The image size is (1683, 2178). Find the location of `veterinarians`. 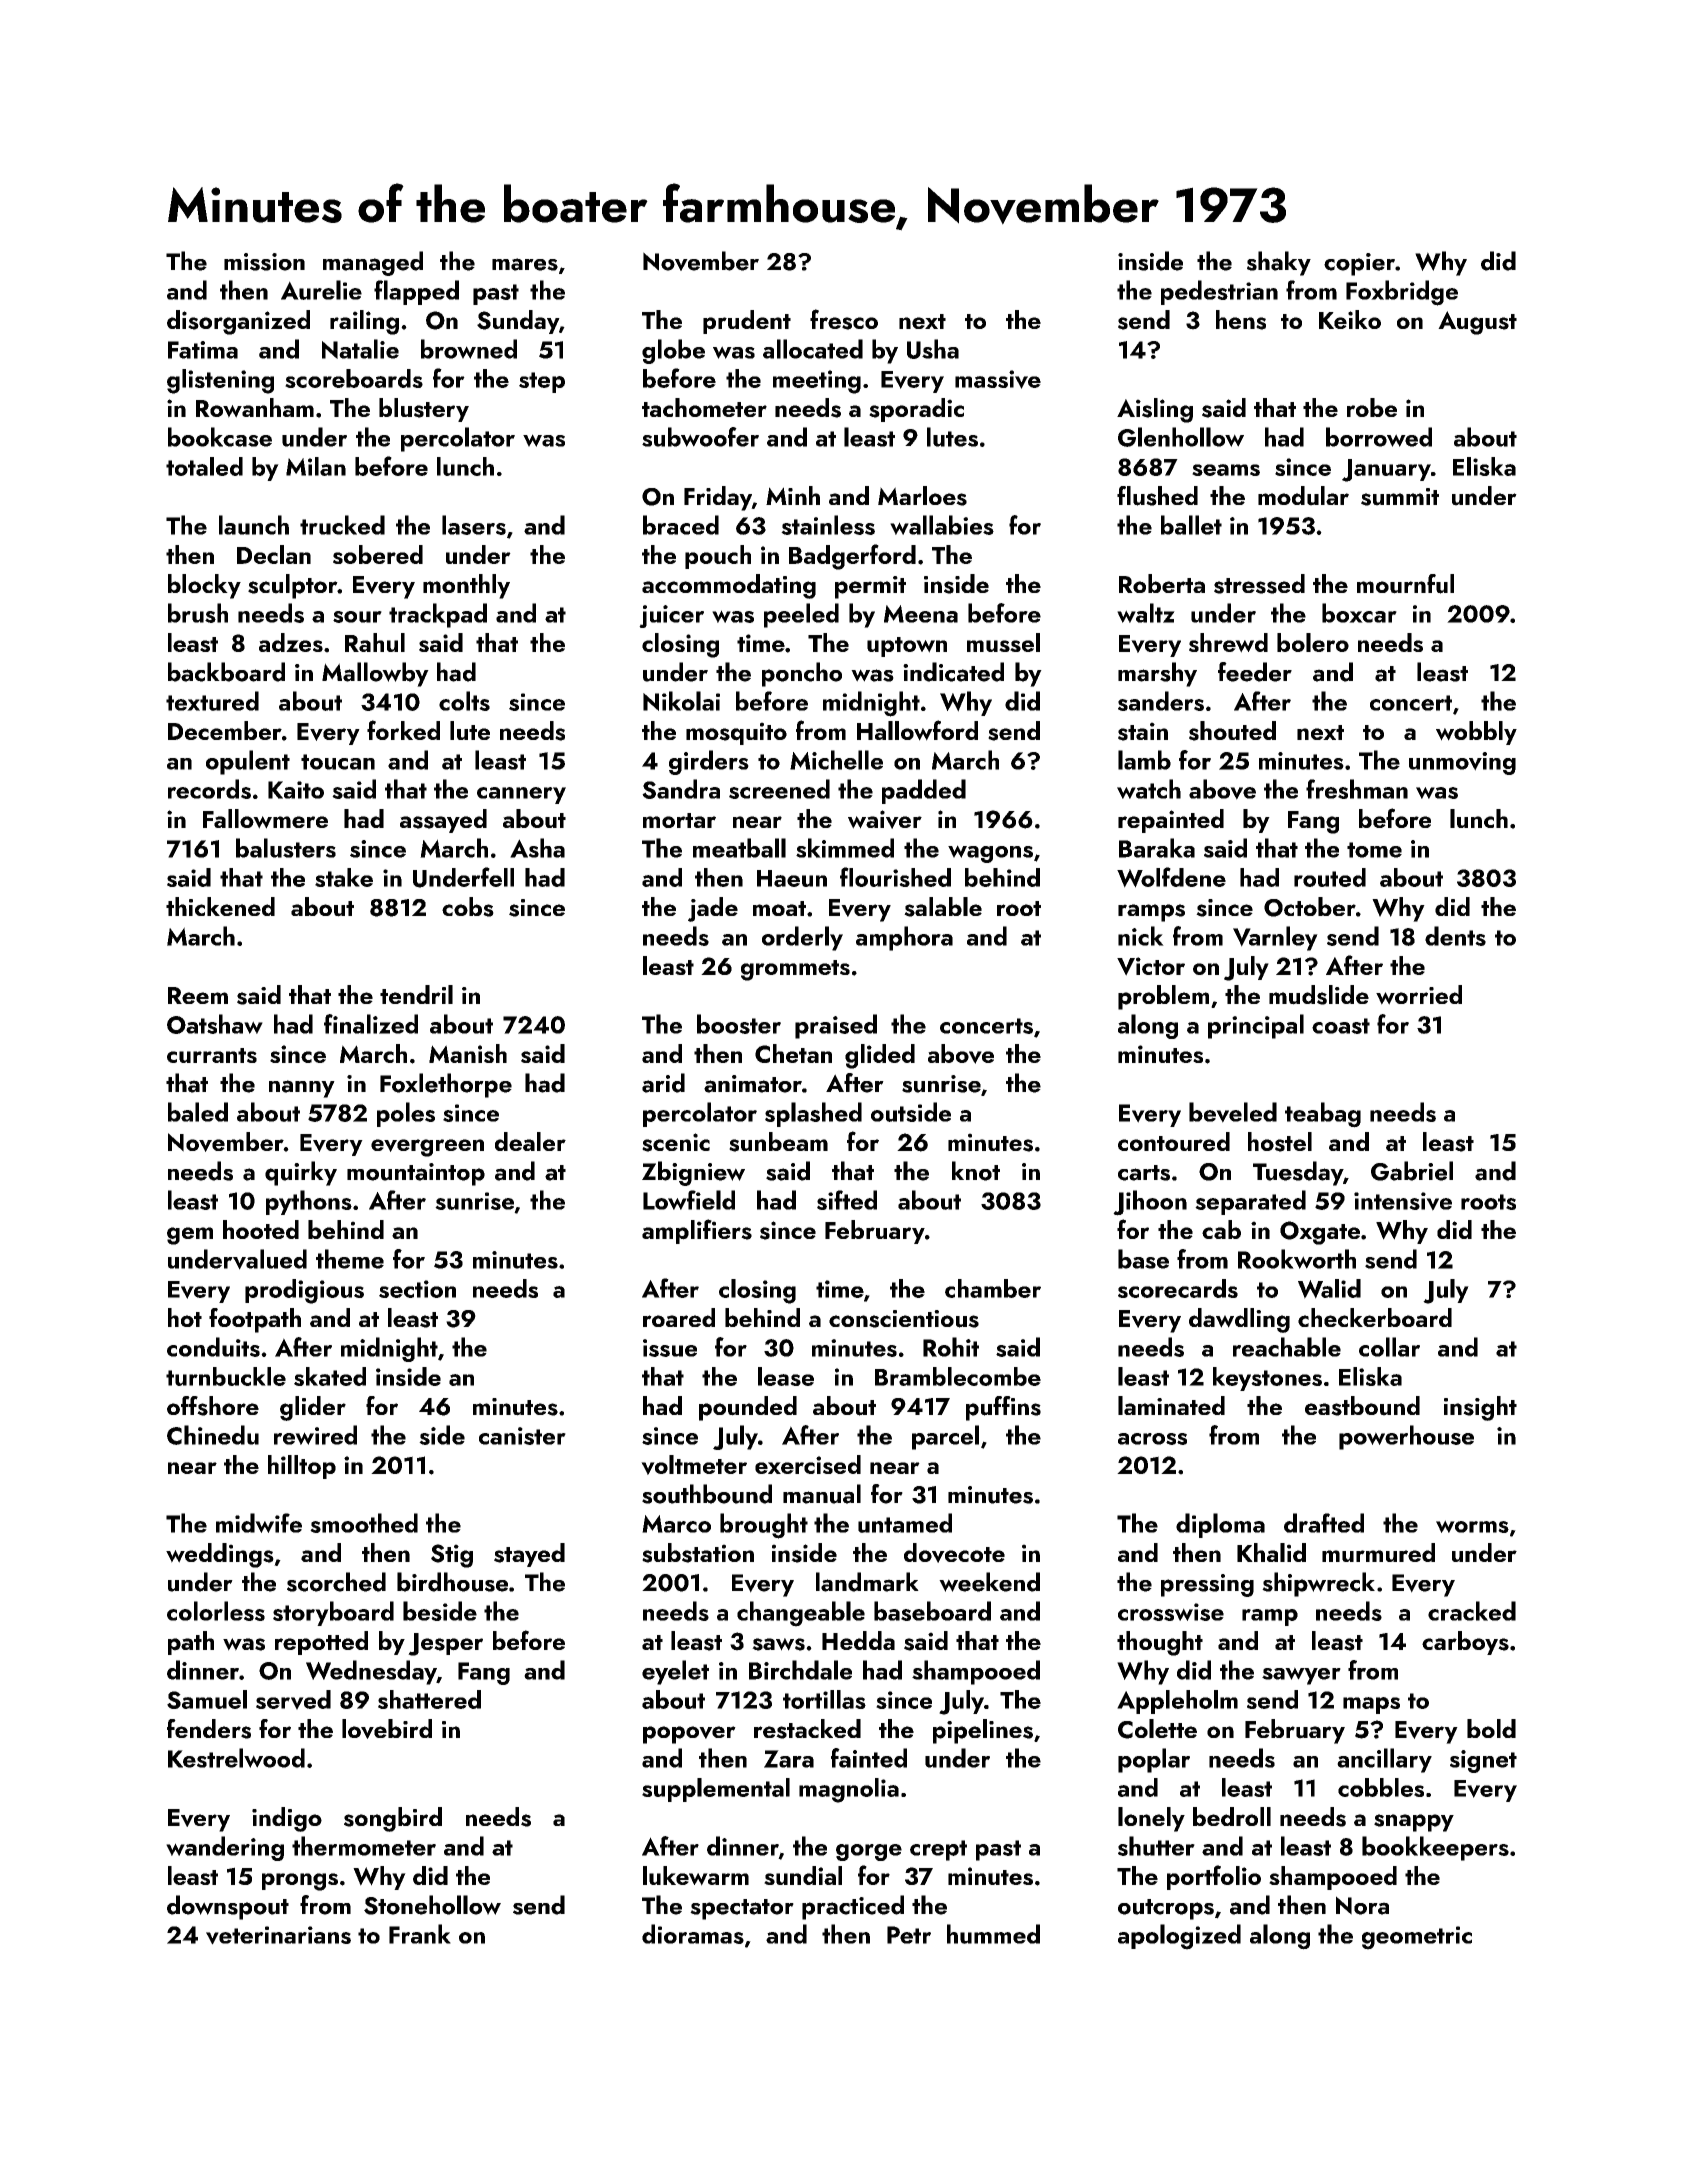

veterinarians is located at coordinates (278, 1935).
